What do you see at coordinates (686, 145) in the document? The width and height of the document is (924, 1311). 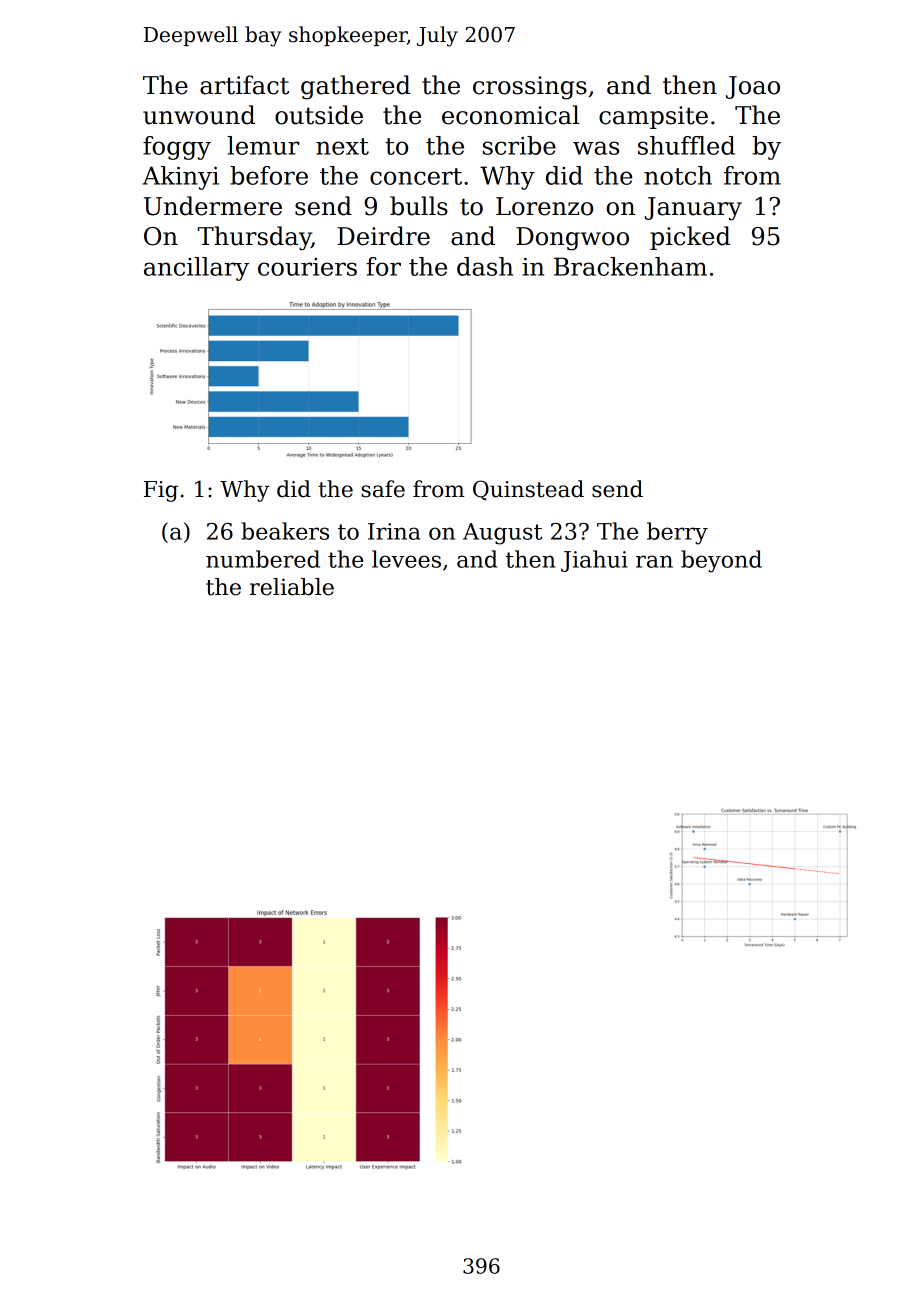 I see `shuffled` at bounding box center [686, 145].
